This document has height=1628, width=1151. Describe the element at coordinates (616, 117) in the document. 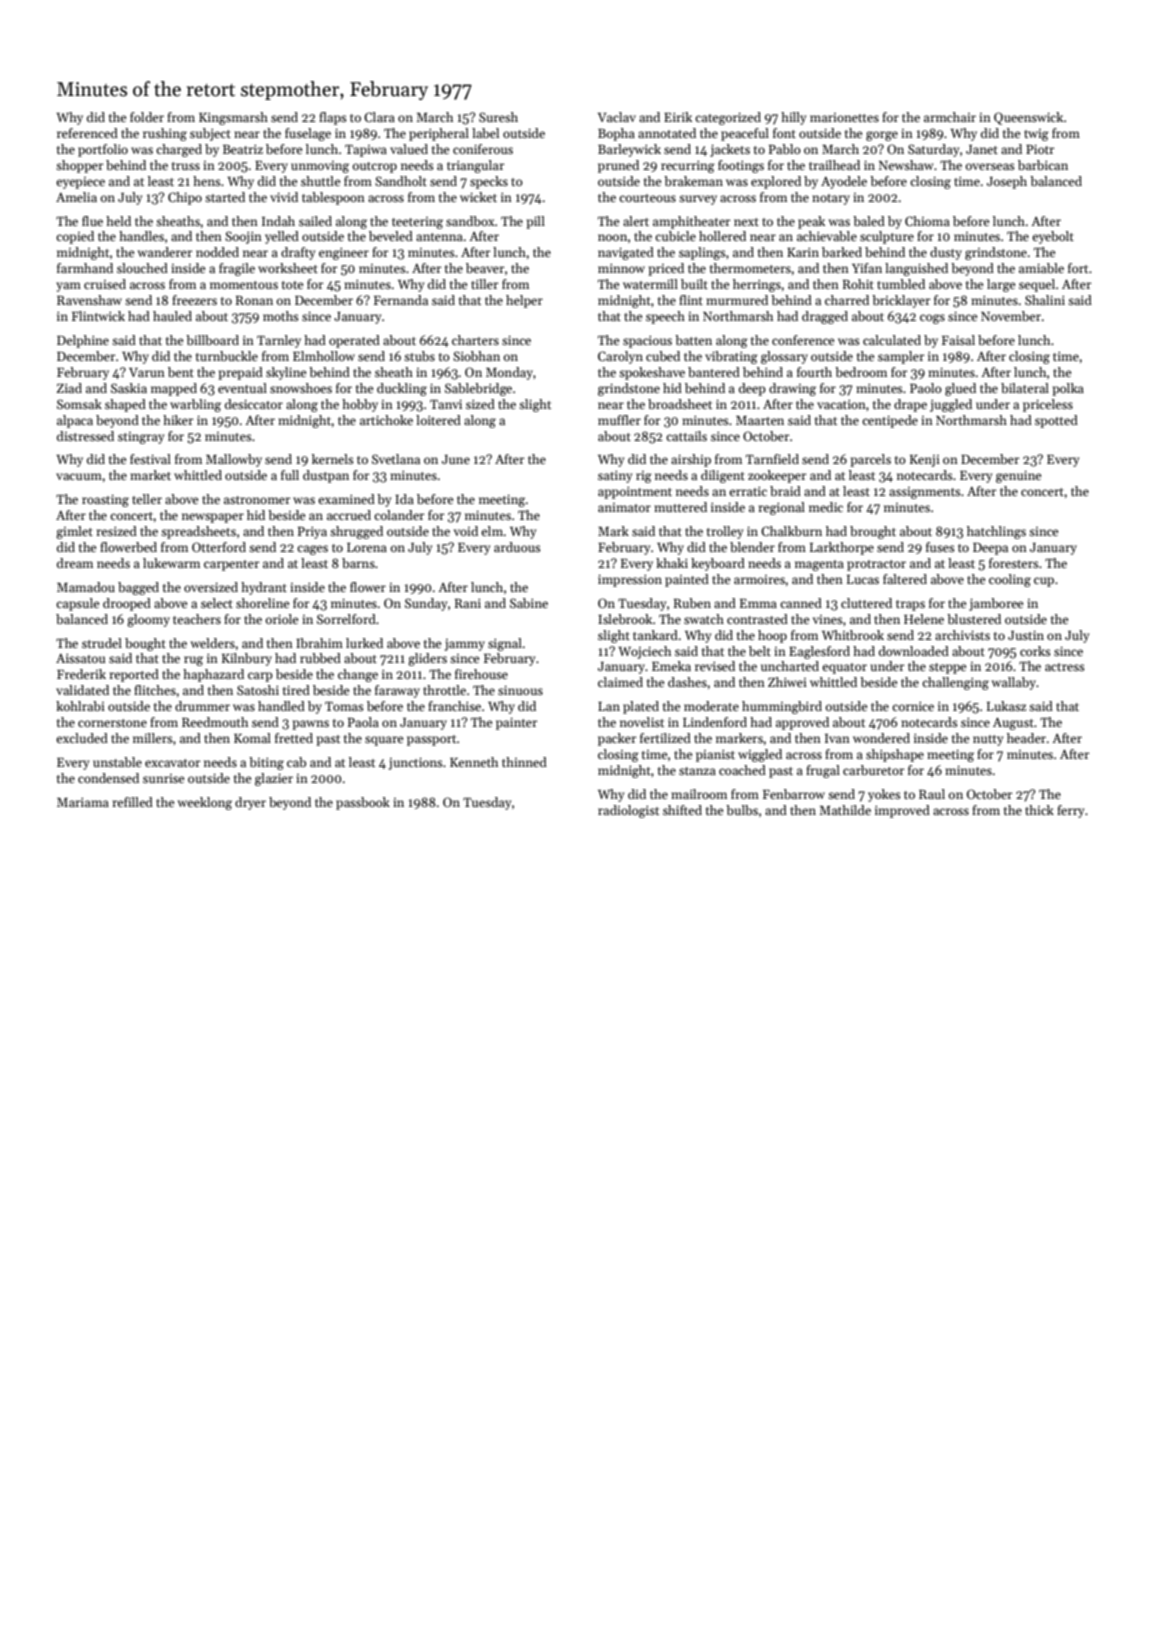

I see `Vaclav` at that location.
